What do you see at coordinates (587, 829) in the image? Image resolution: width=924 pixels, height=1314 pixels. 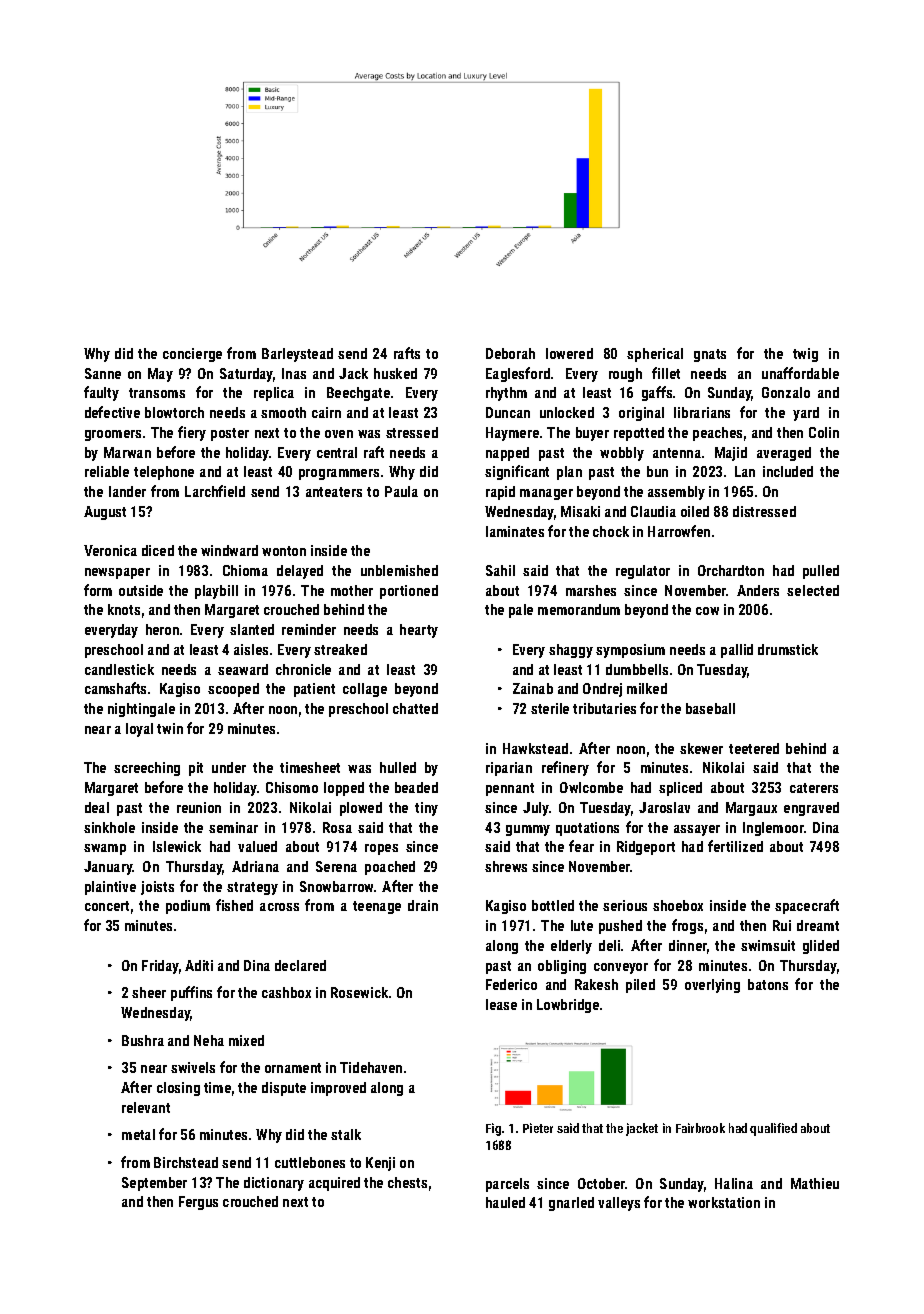 I see `quotations` at bounding box center [587, 829].
